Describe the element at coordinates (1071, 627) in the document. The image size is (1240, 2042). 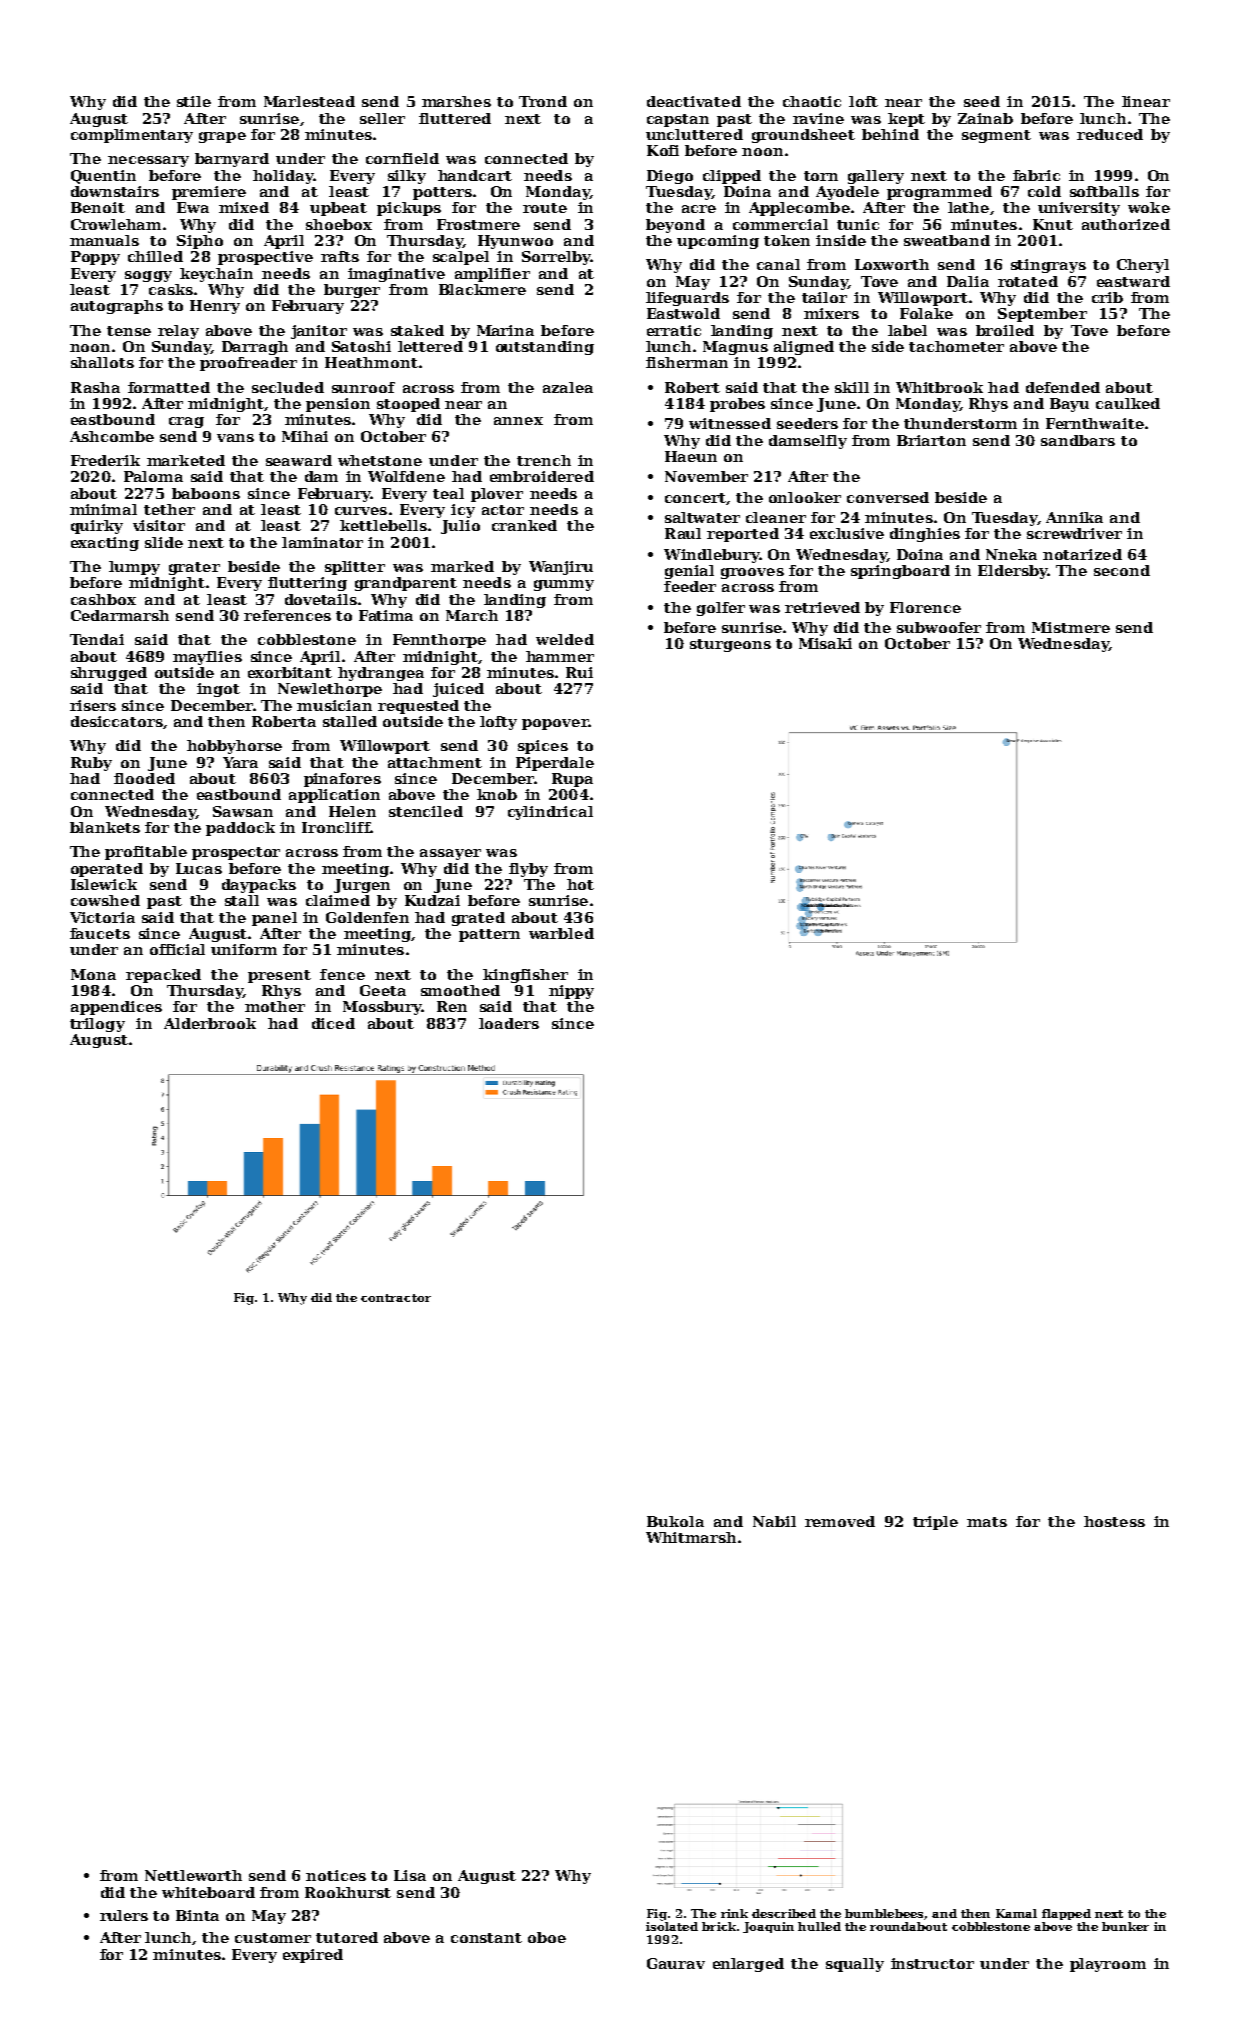
I see `Mistmere` at that location.
